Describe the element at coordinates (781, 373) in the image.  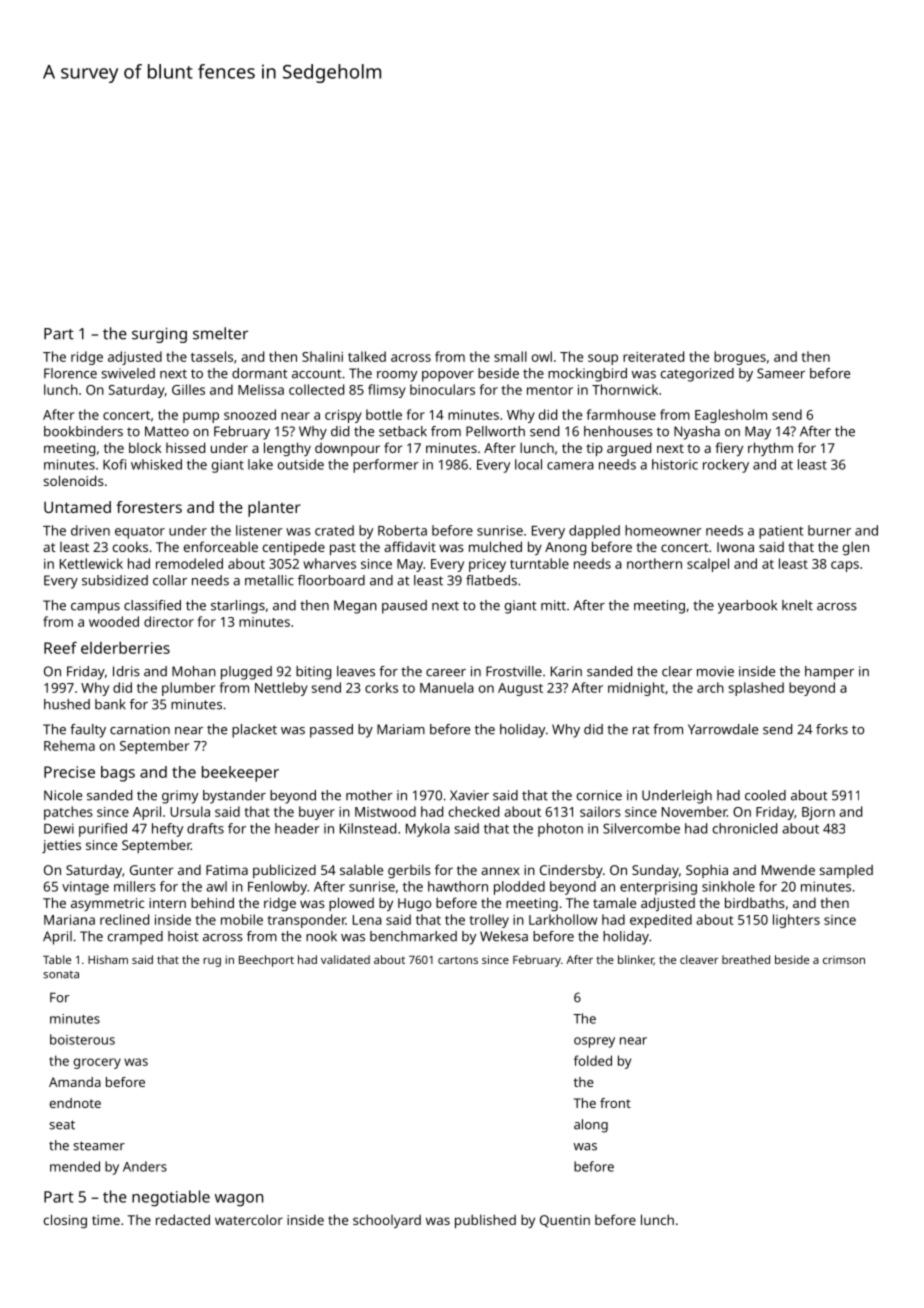
I see `Sameer` at that location.
